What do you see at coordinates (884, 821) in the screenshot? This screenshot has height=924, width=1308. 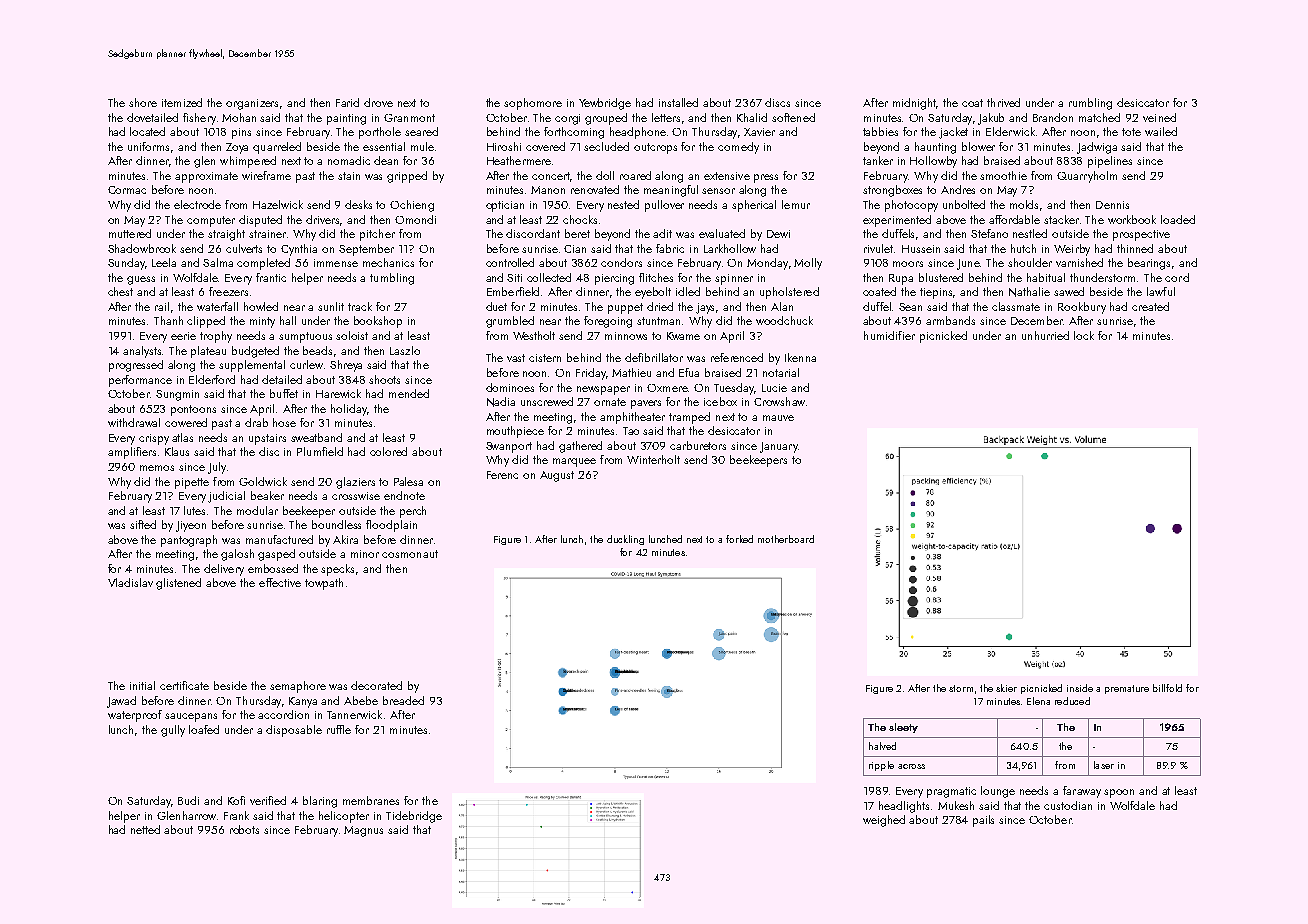 I see `weighed` at bounding box center [884, 821].
